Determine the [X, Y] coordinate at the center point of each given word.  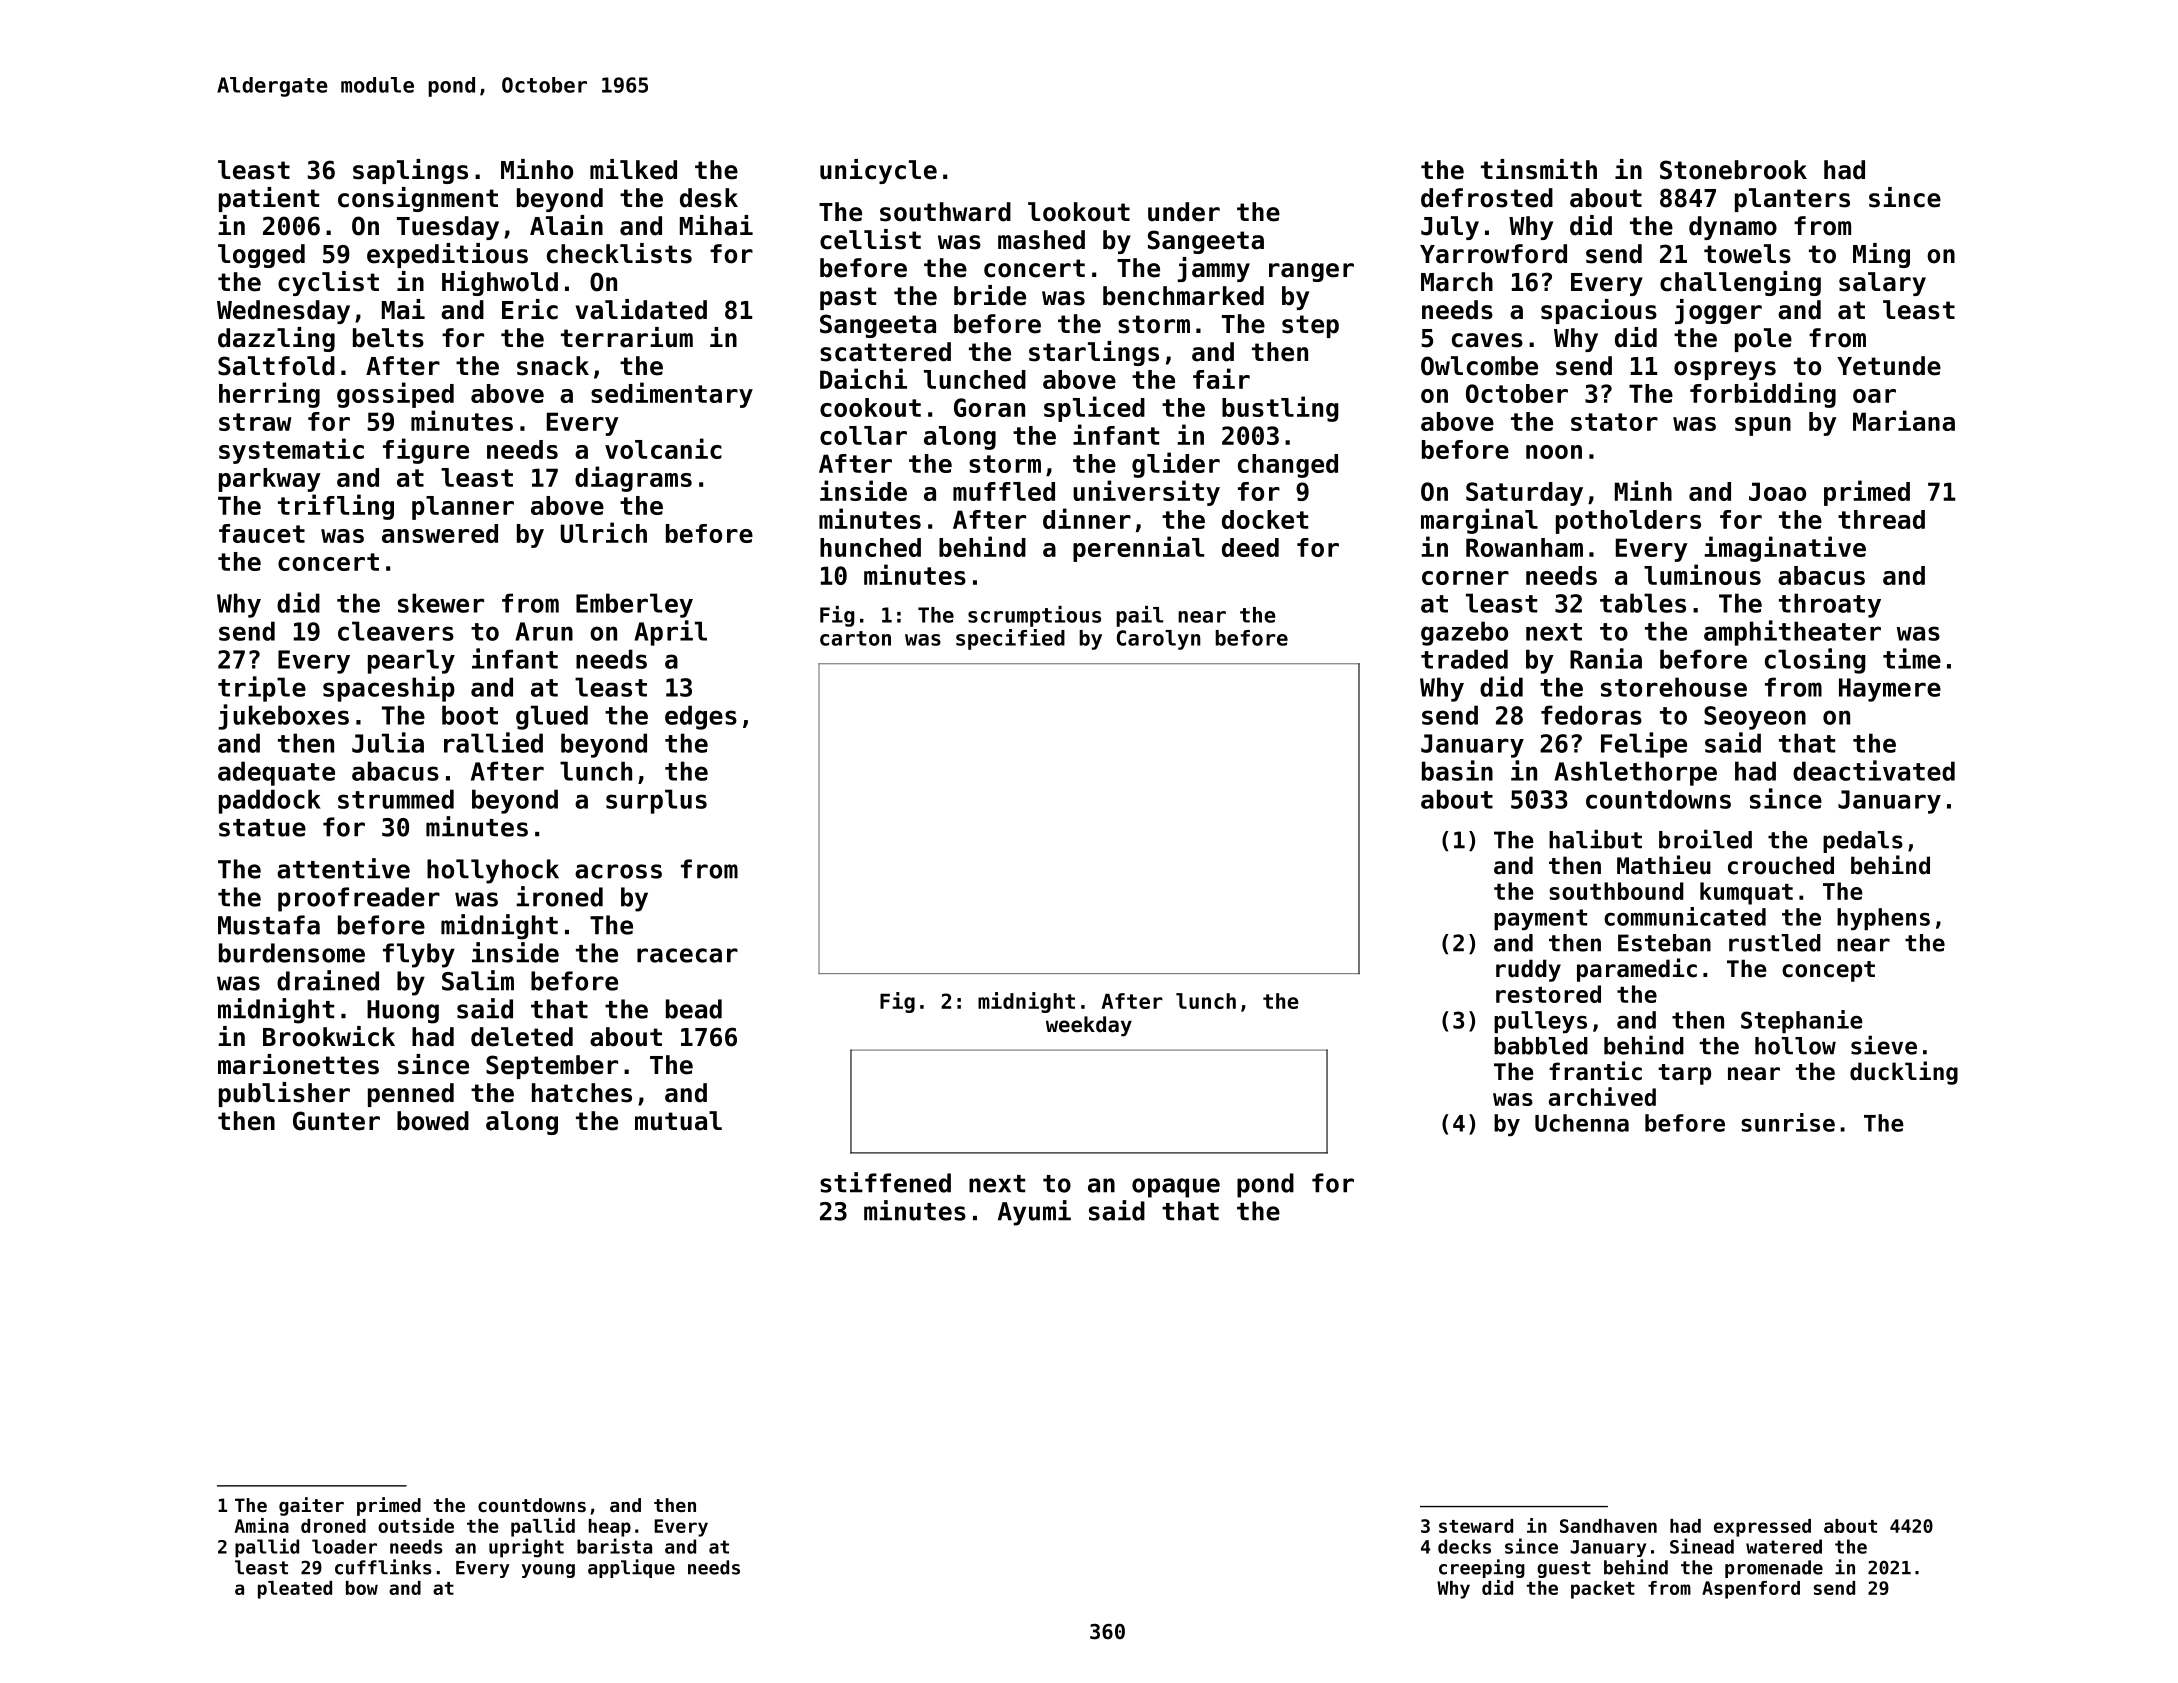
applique [631, 1568]
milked [633, 169]
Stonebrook [1733, 170]
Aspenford [1751, 1590]
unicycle [878, 171]
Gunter [336, 1121]
